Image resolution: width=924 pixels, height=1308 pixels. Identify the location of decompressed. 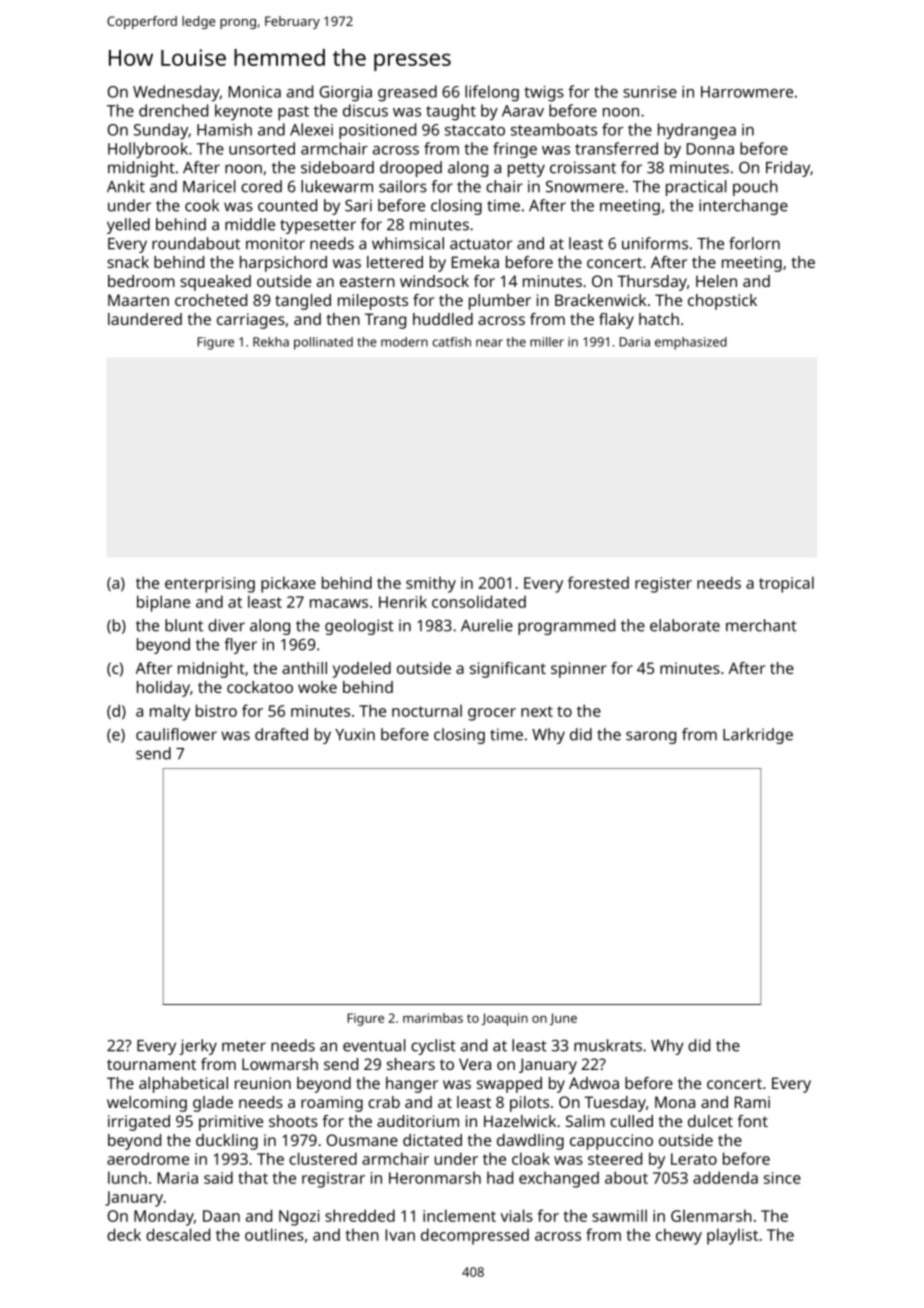
(475, 1236).
